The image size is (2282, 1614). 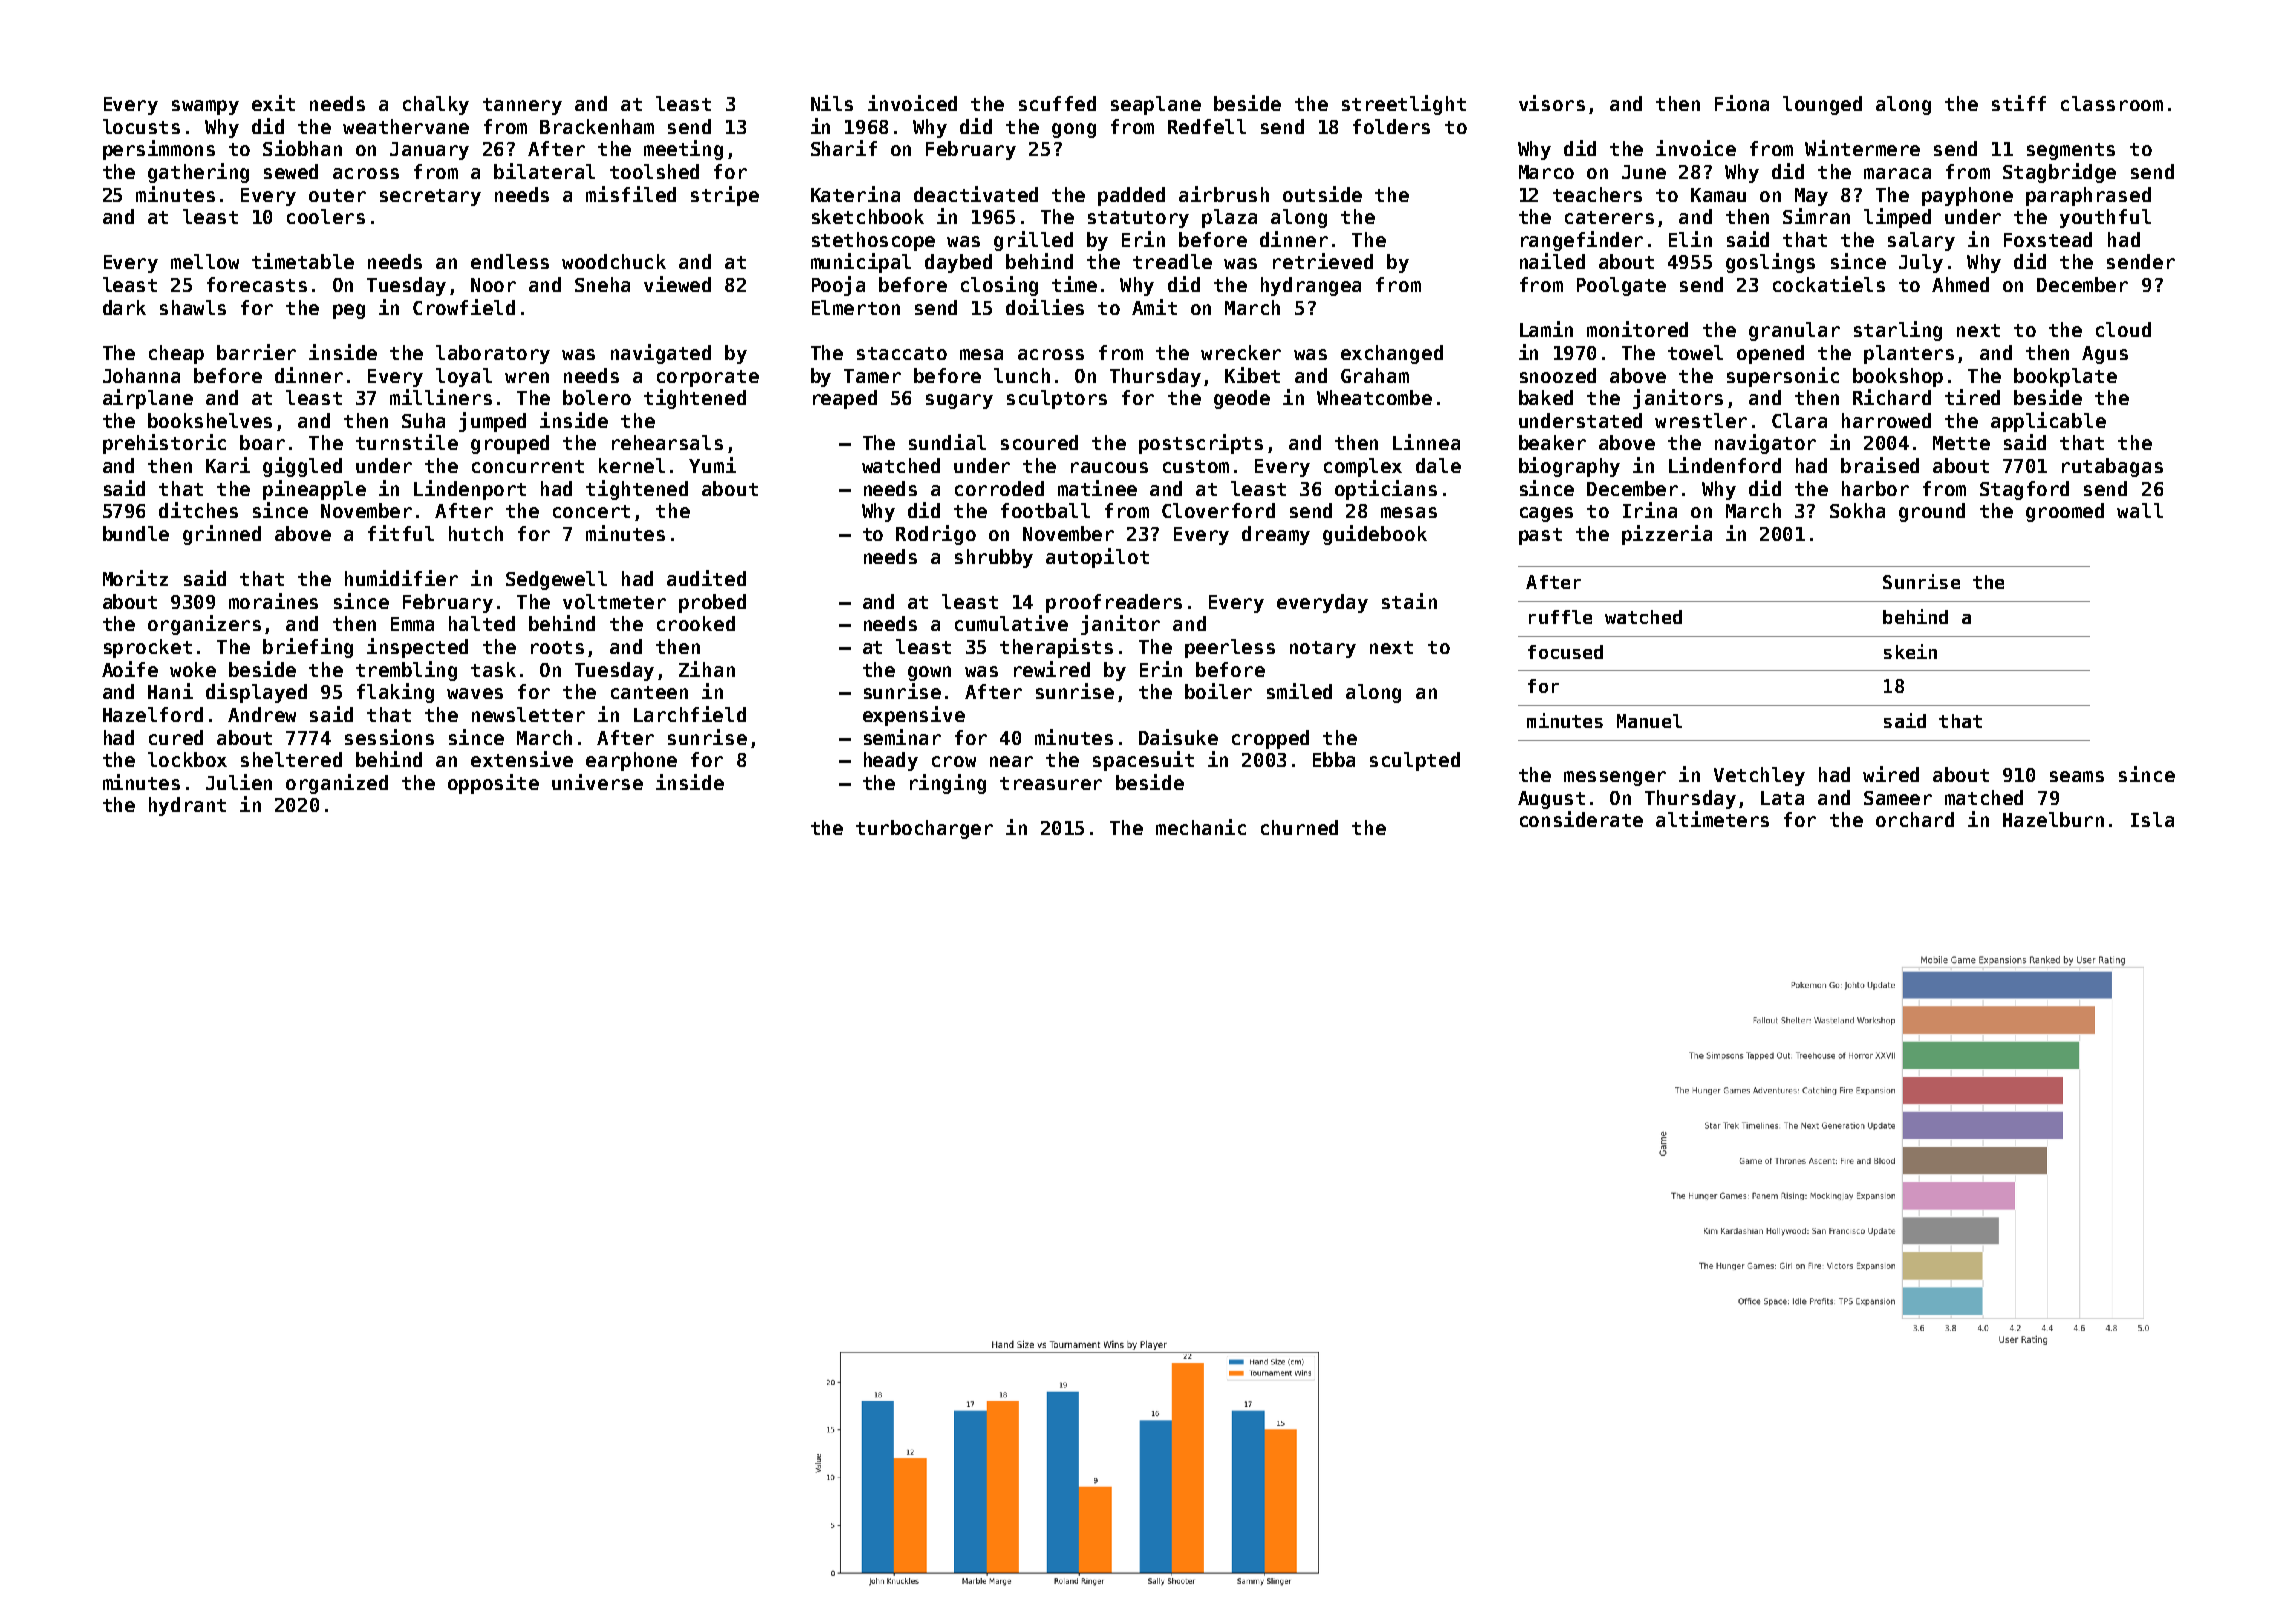 I want to click on opposite, so click(x=493, y=784).
